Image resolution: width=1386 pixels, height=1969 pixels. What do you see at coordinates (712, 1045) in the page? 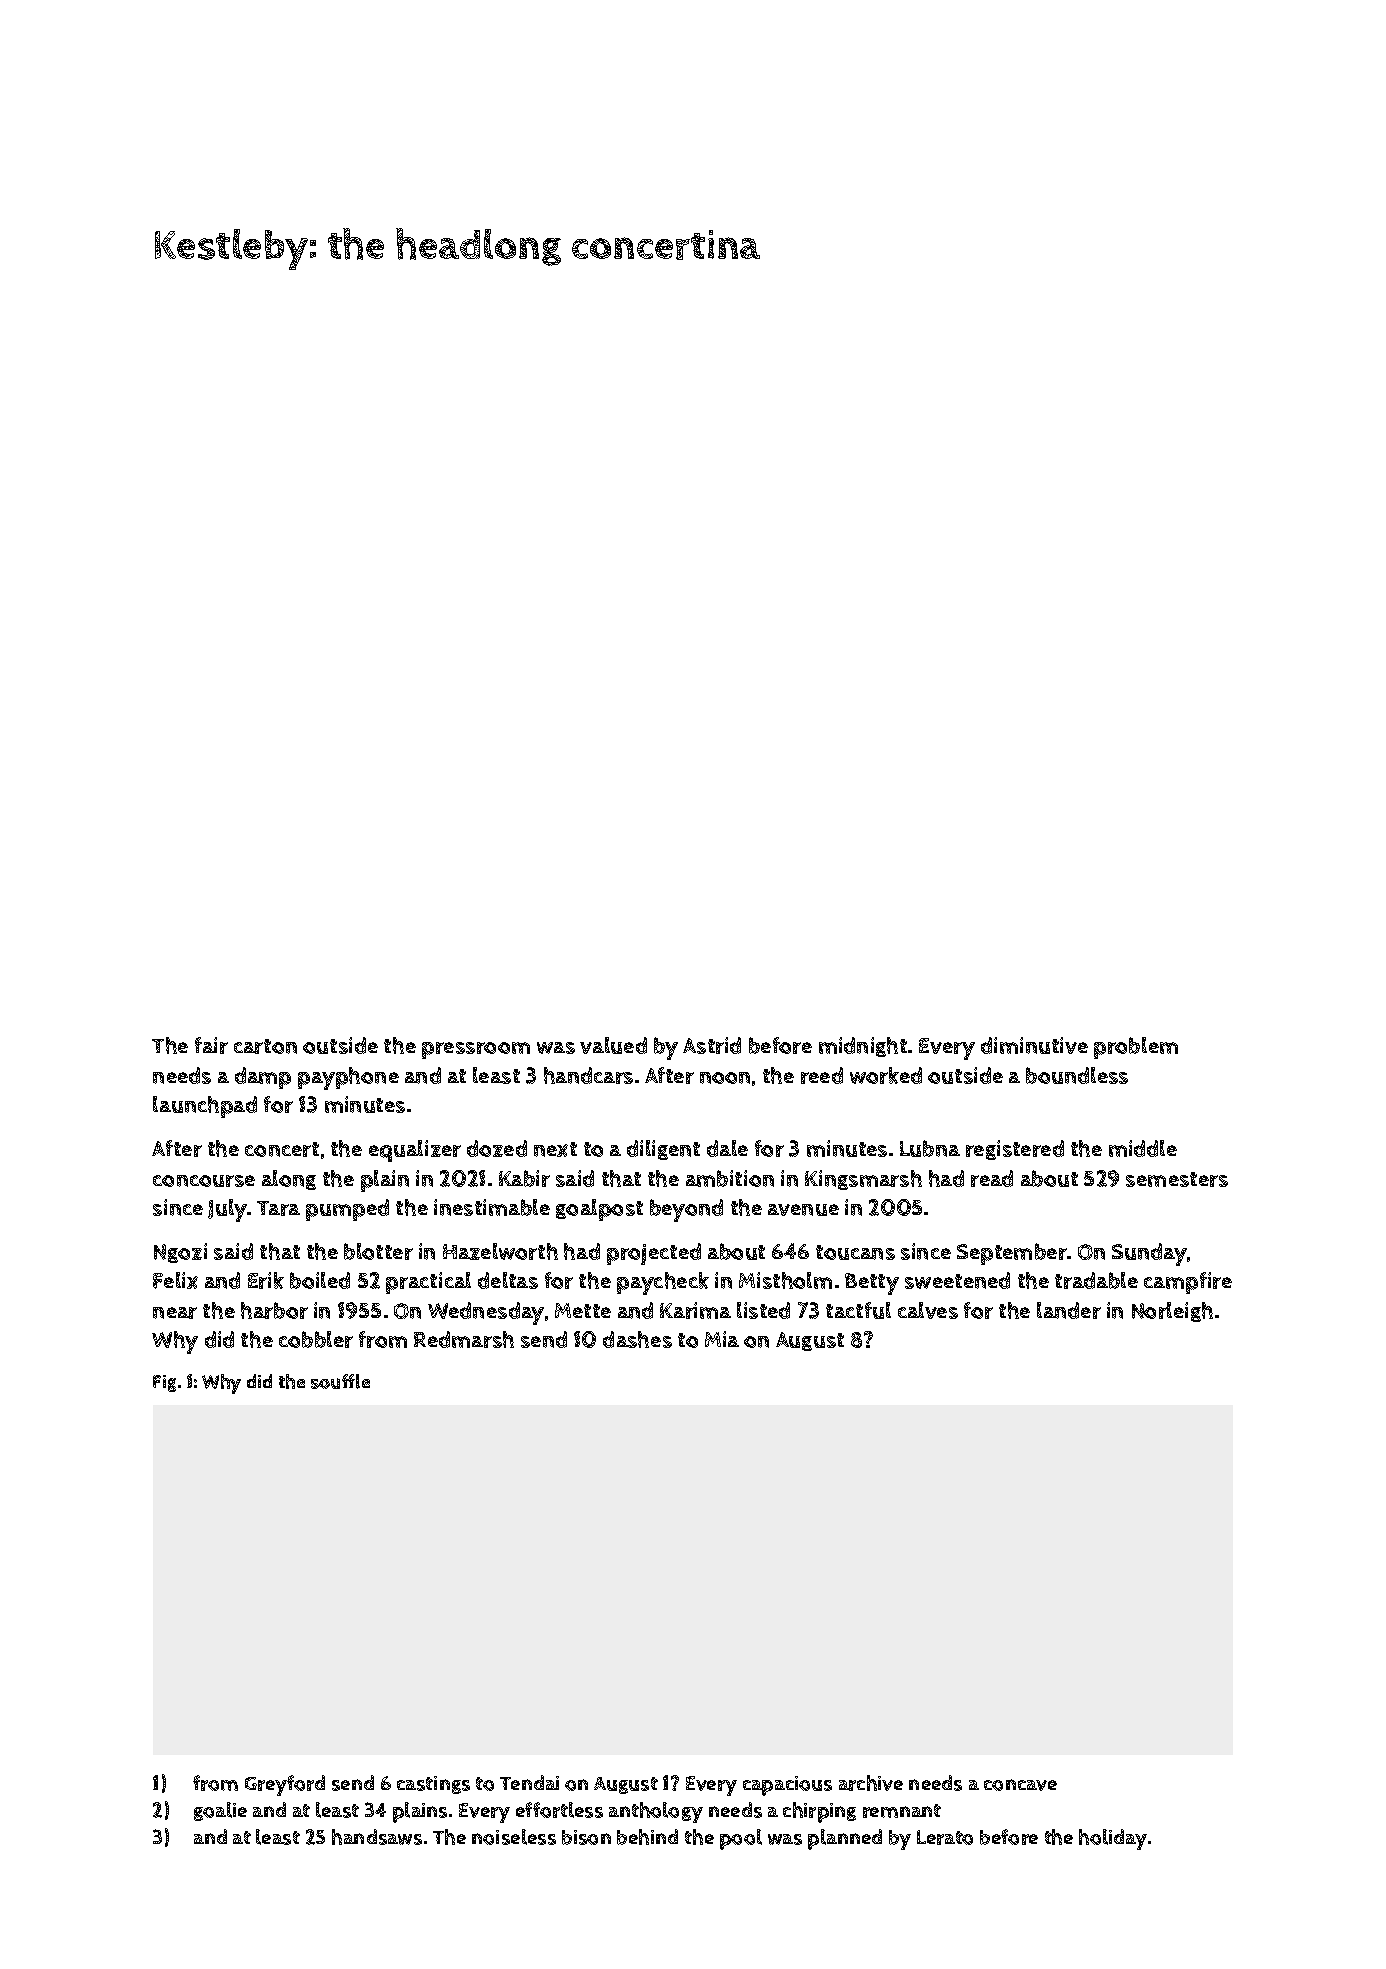
I see `Astrid` at bounding box center [712, 1045].
